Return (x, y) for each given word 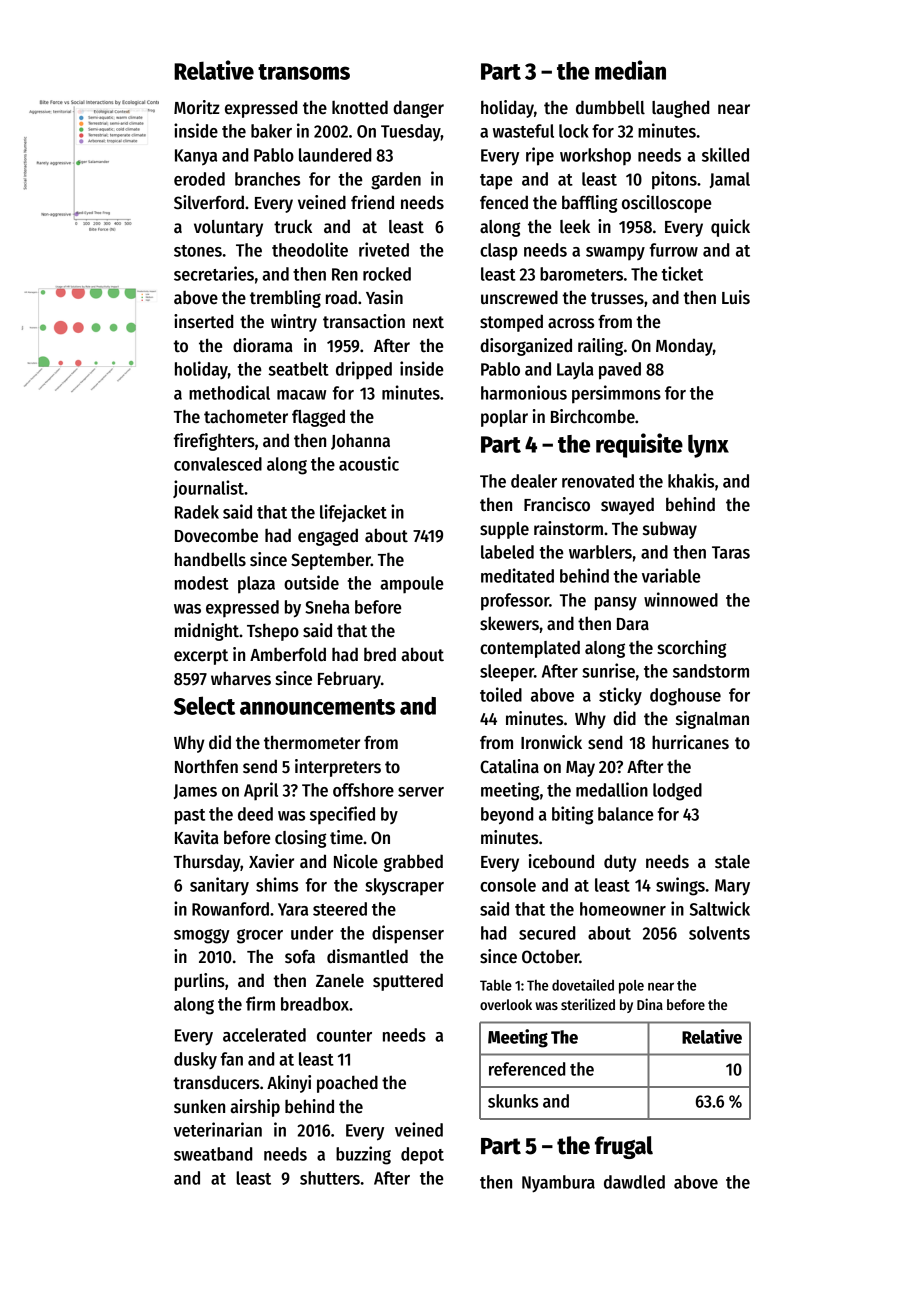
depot (422, 1156)
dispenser (408, 934)
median (630, 70)
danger (418, 109)
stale (732, 862)
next (428, 322)
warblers (600, 552)
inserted (203, 321)
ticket (682, 273)
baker (271, 131)
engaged (328, 537)
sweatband (213, 1154)
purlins (200, 982)
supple (504, 530)
